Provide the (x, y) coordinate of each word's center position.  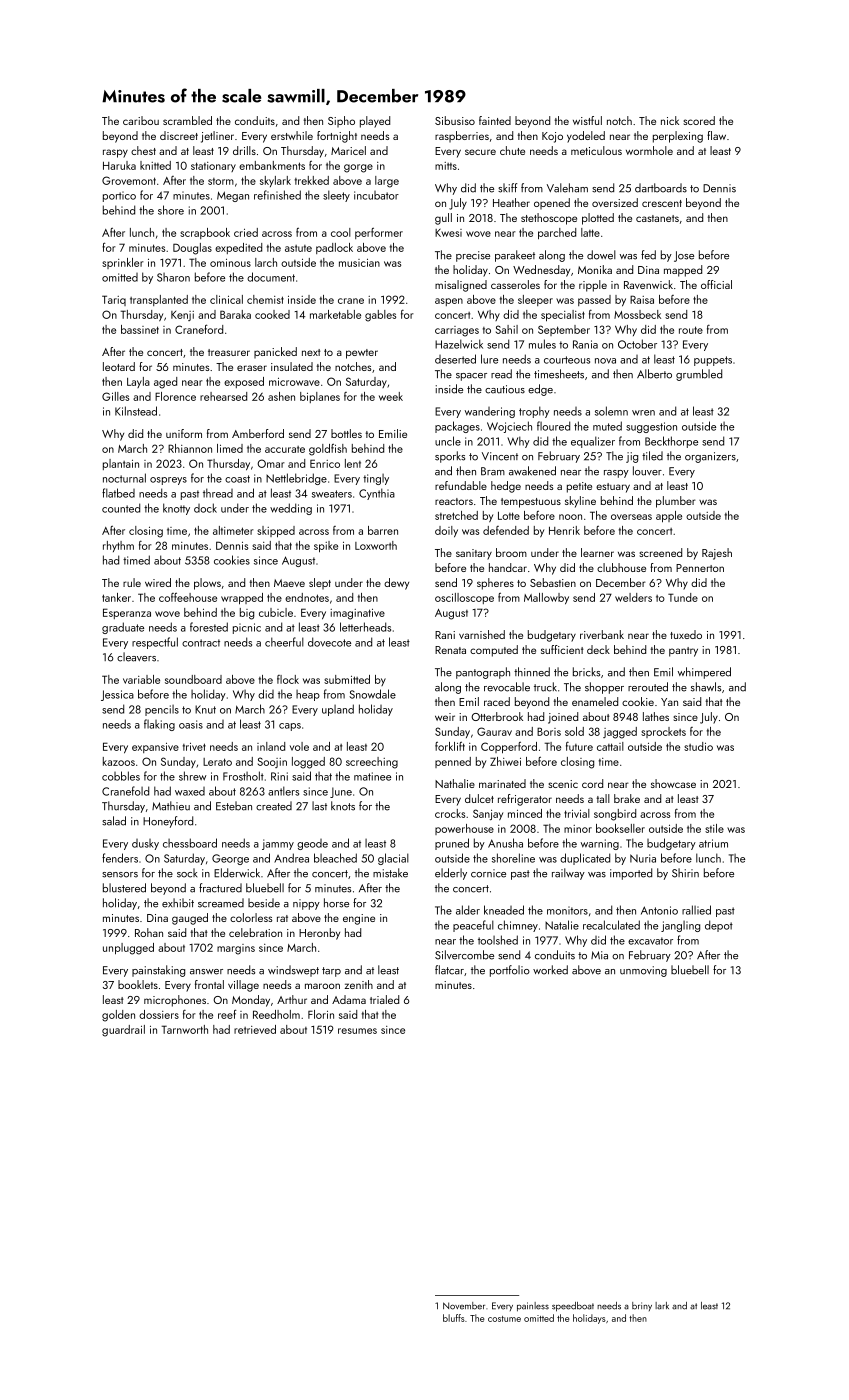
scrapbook (205, 233)
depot (719, 926)
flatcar (449, 970)
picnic (247, 628)
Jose (684, 256)
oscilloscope (464, 598)
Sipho (341, 121)
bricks (586, 672)
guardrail (123, 1031)
